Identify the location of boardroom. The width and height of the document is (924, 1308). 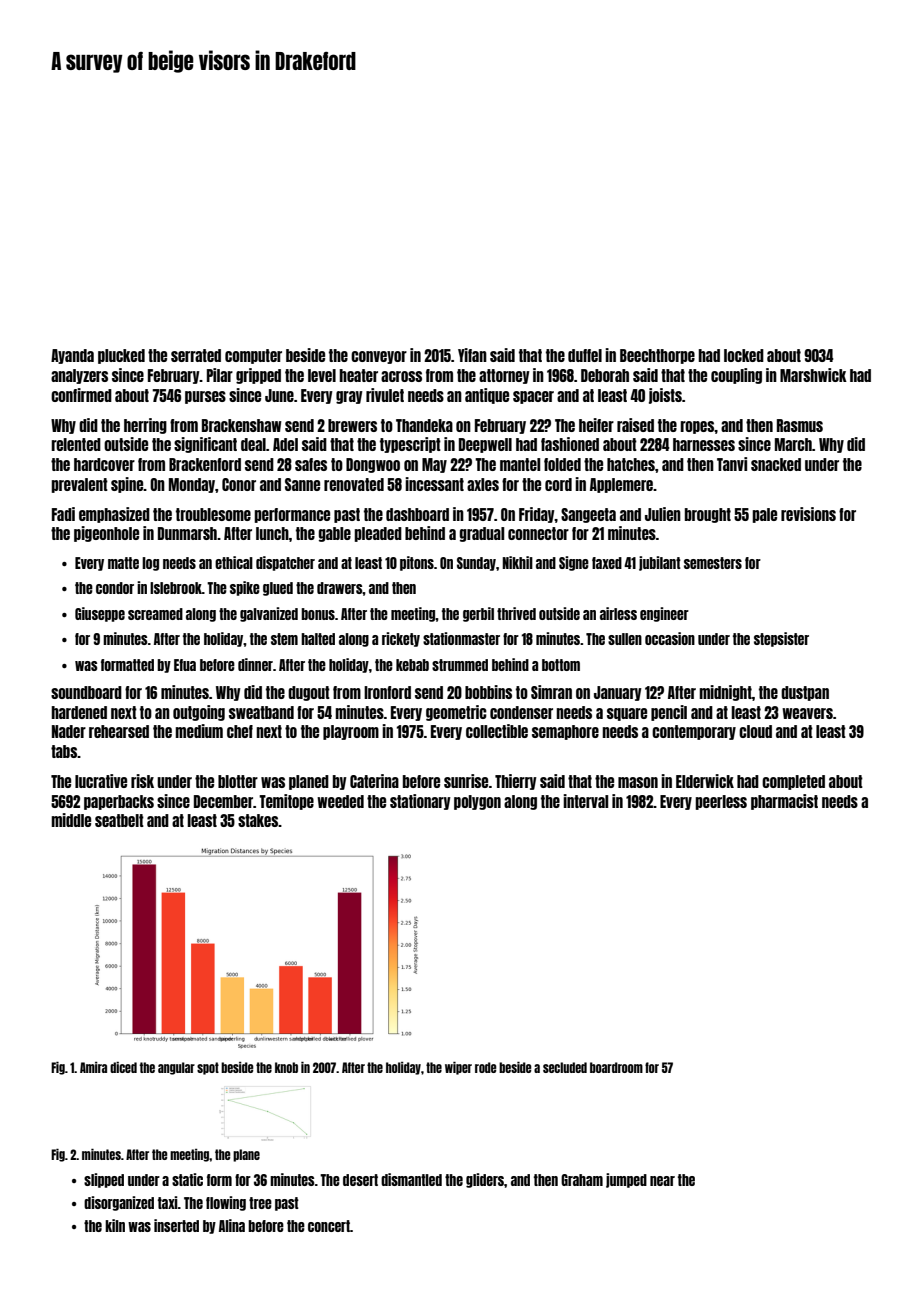
(616, 1067).
